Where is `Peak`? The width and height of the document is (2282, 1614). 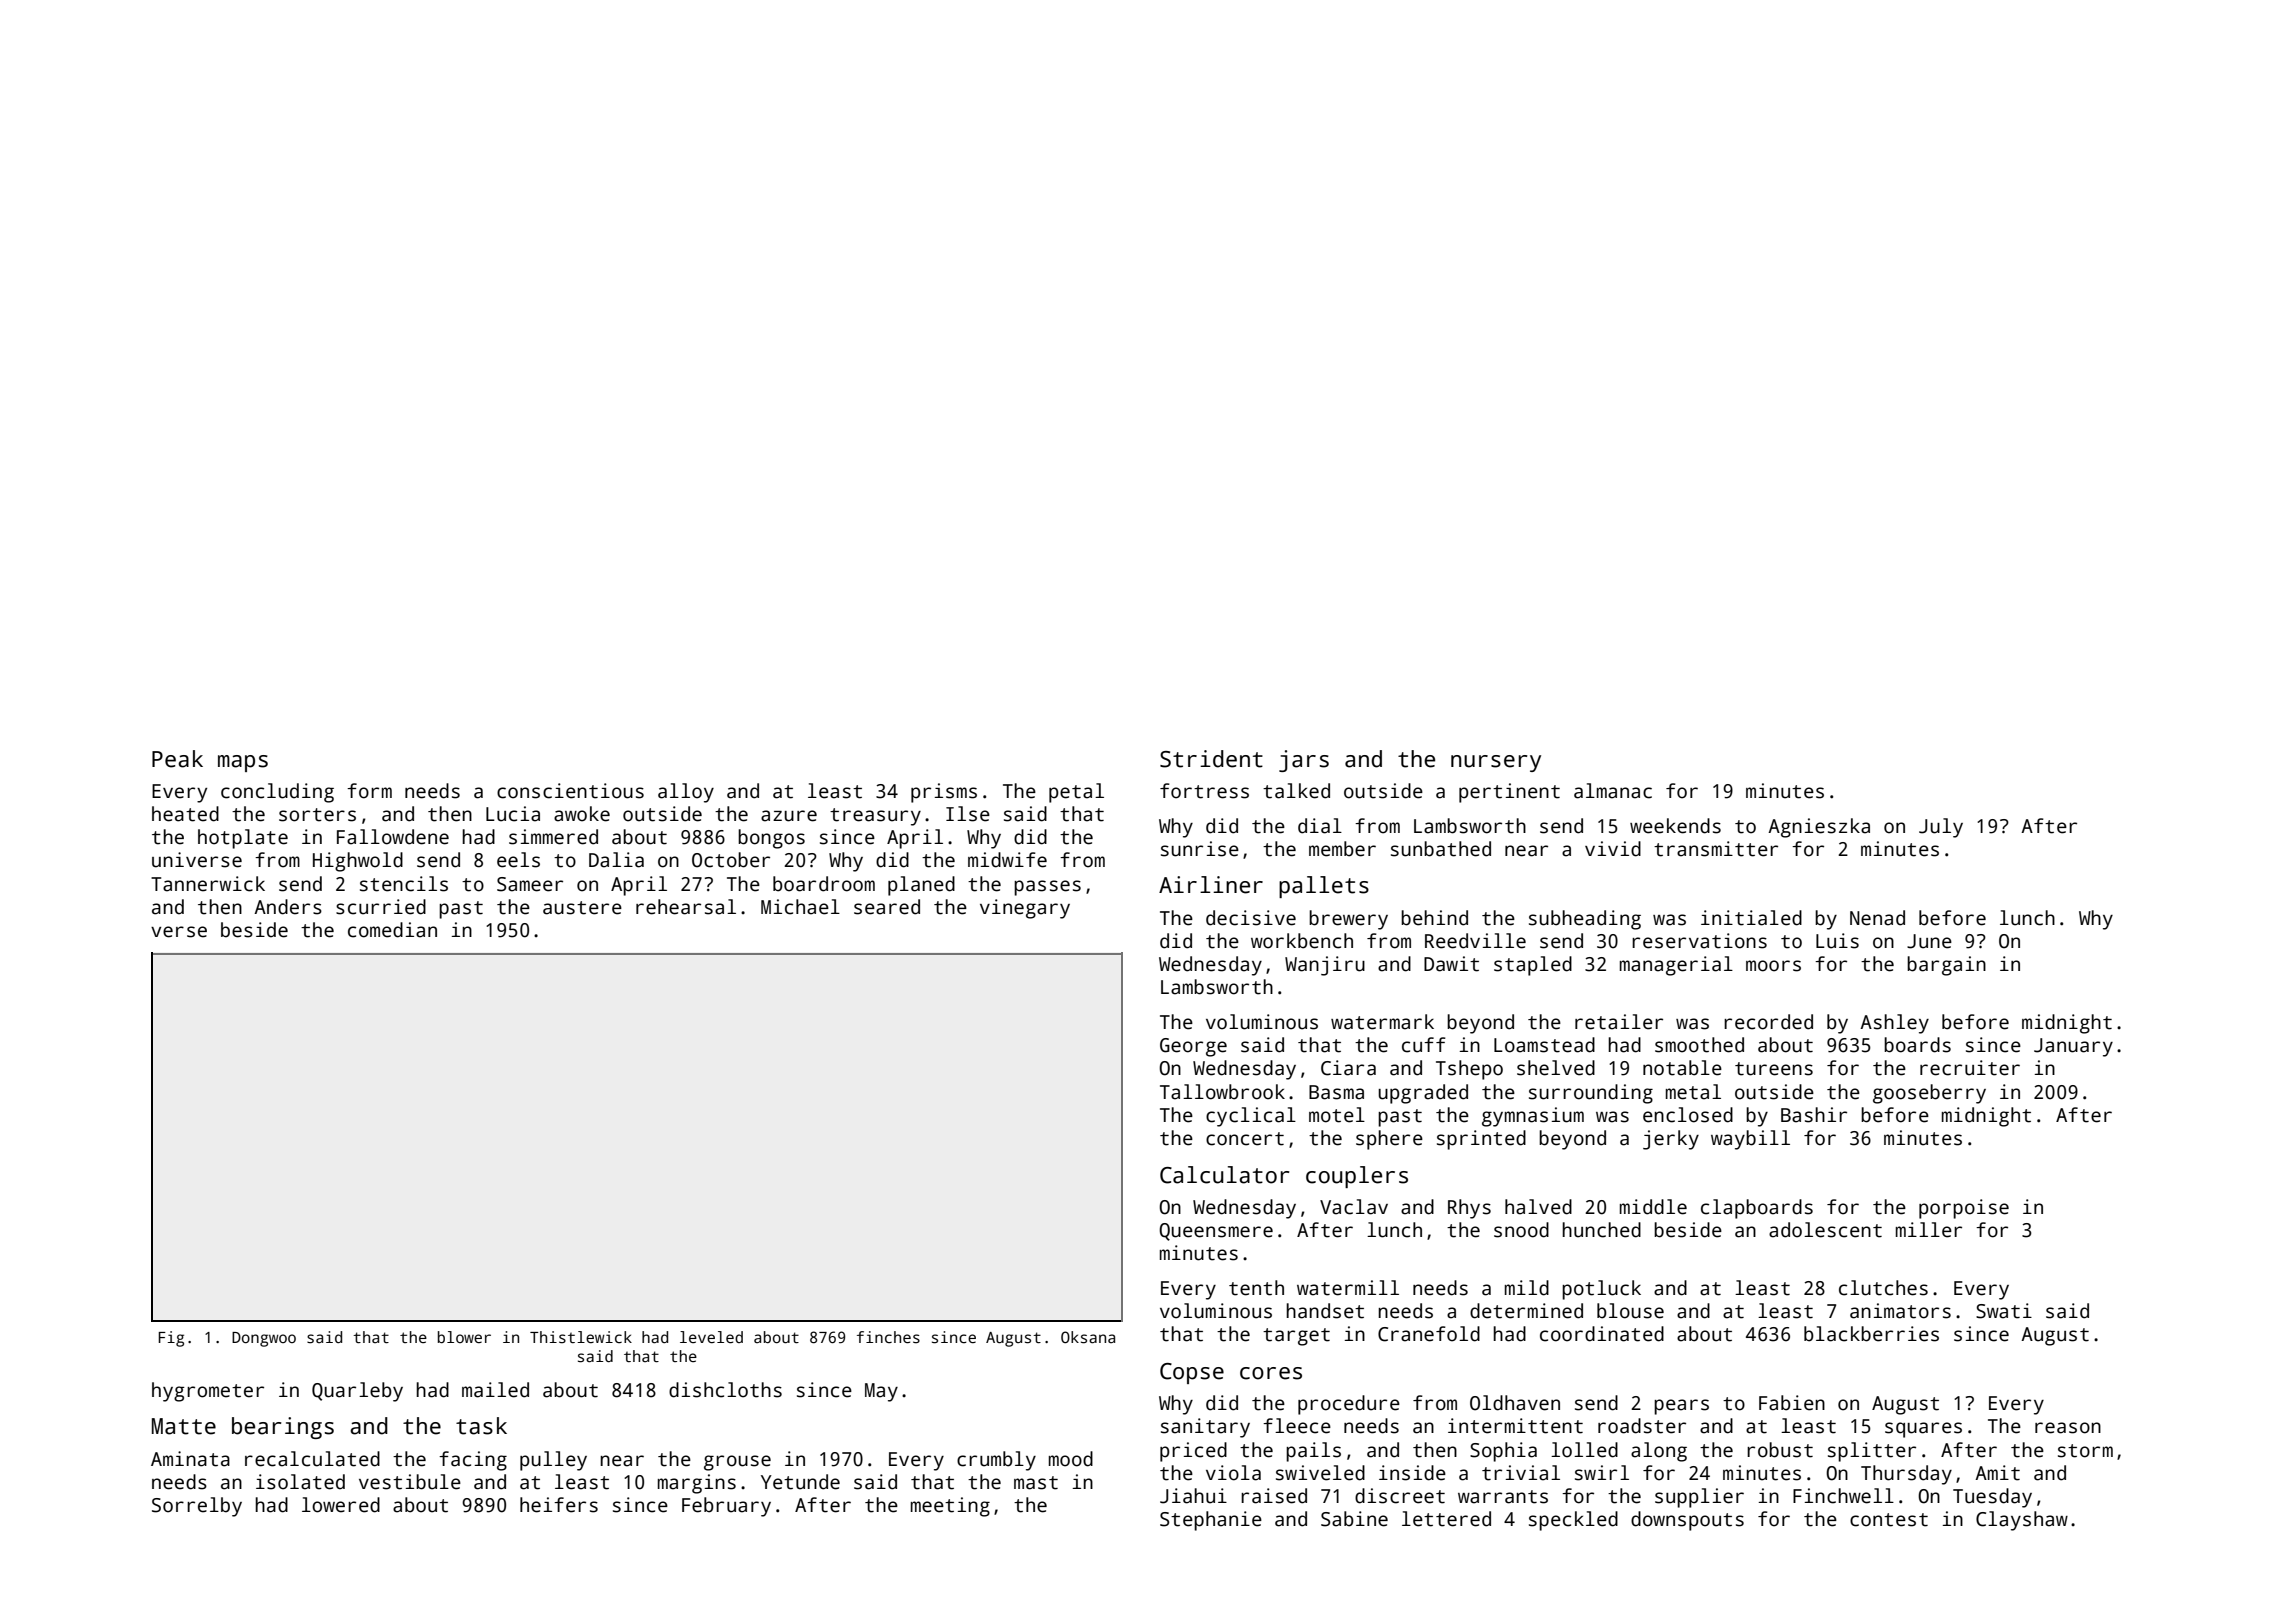 Peak is located at coordinates (177, 759).
